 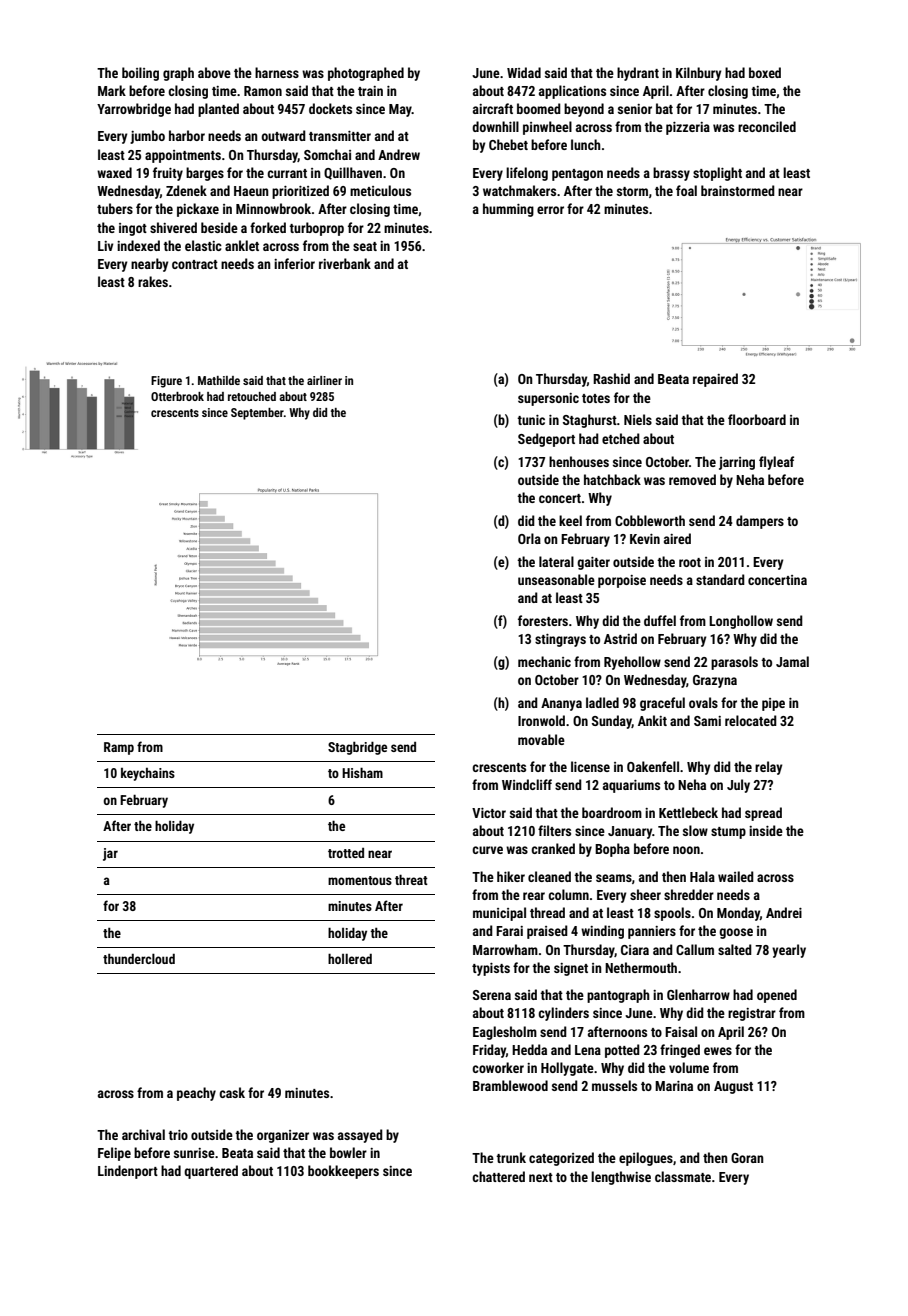 I want to click on inferior, so click(x=294, y=263).
